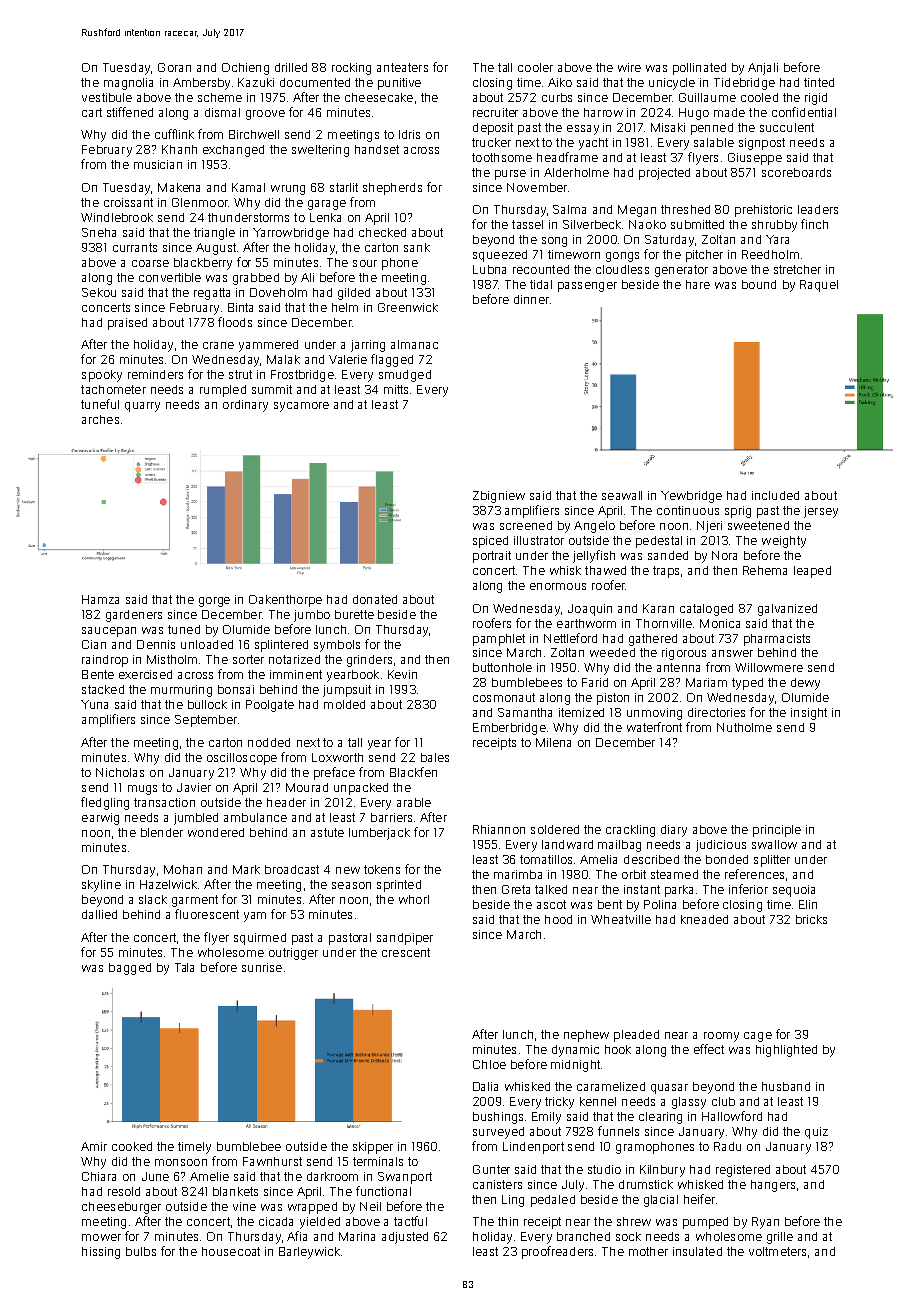 Image resolution: width=924 pixels, height=1308 pixels. Describe the element at coordinates (130, 969) in the document. I see `bagged` at that location.
